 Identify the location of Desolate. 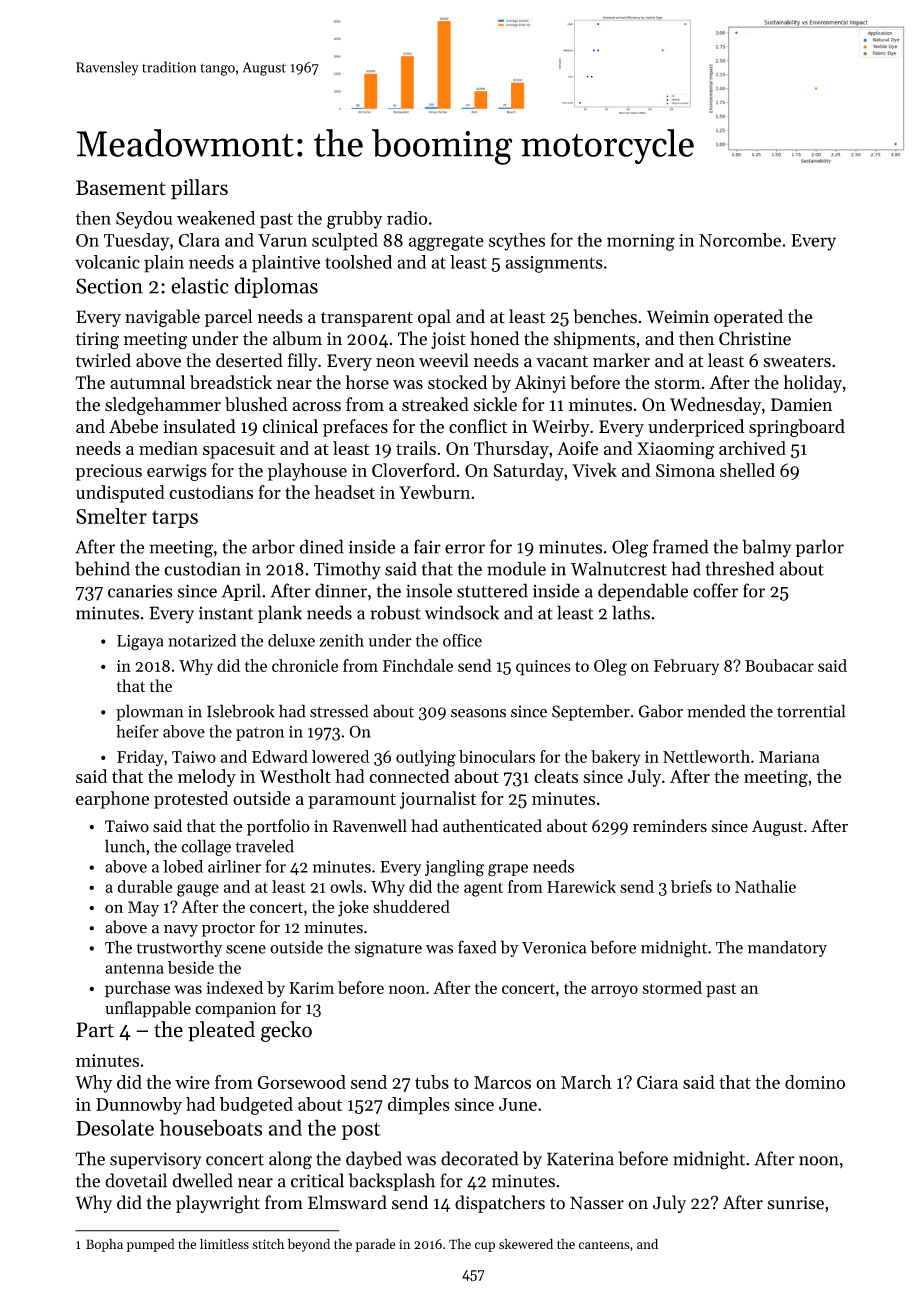
(115, 1127).
